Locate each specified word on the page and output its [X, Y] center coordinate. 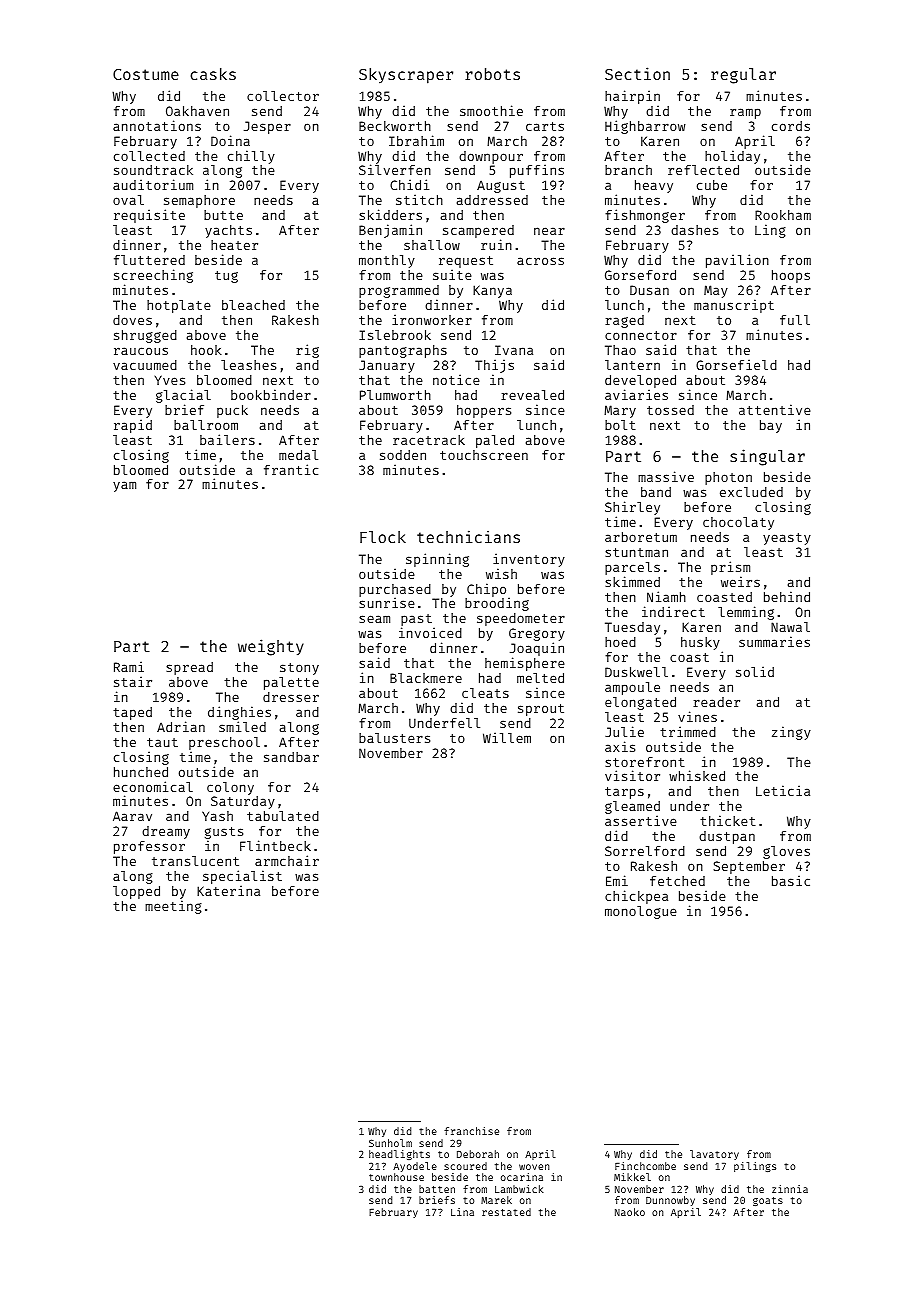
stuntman [636, 552]
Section [637, 73]
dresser [291, 697]
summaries [774, 641]
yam [124, 486]
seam [374, 619]
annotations [157, 125]
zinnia [790, 1189]
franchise [471, 1131]
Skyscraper [406, 76]
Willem [507, 737]
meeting [173, 907]
